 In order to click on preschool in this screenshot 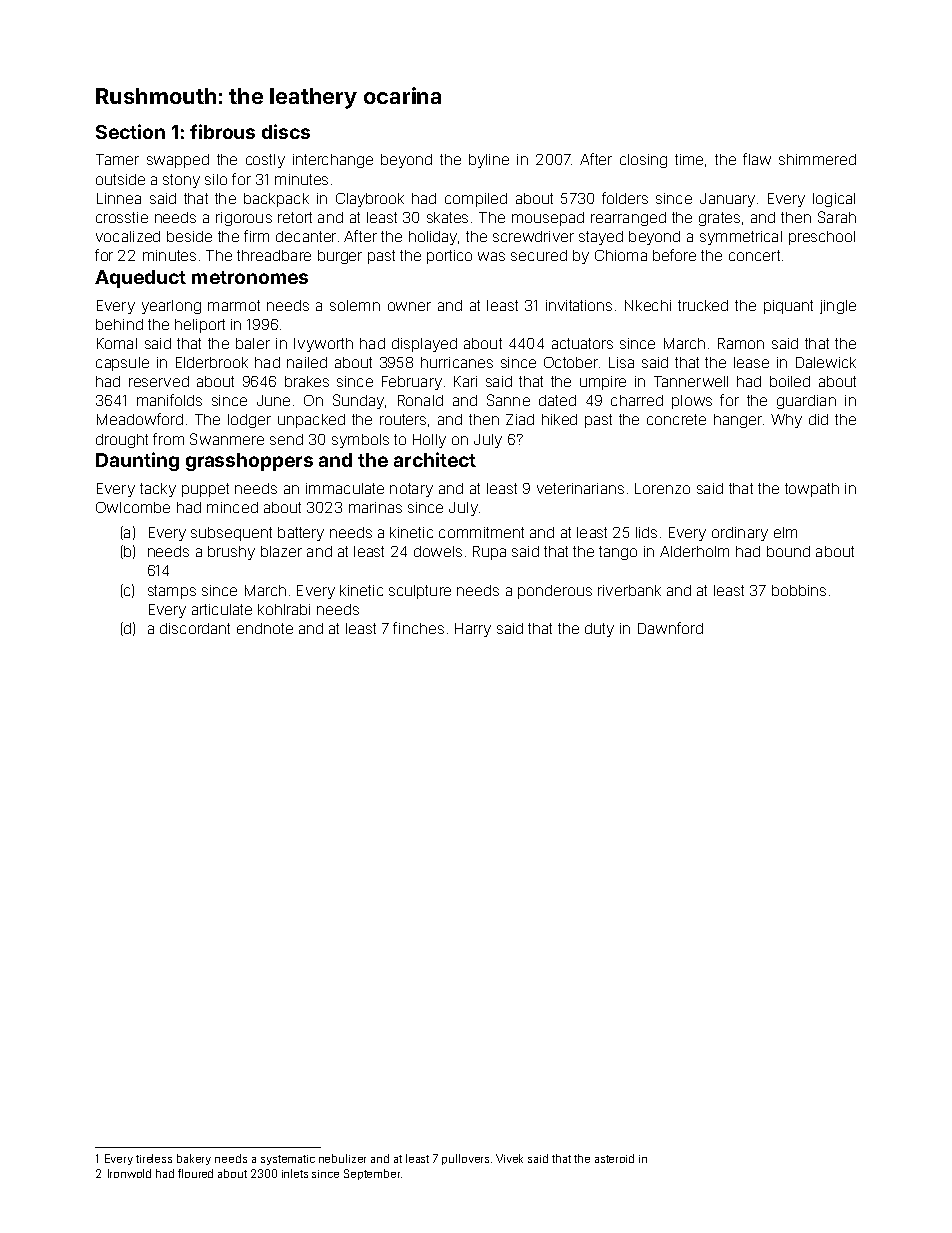, I will do `click(822, 238)`.
